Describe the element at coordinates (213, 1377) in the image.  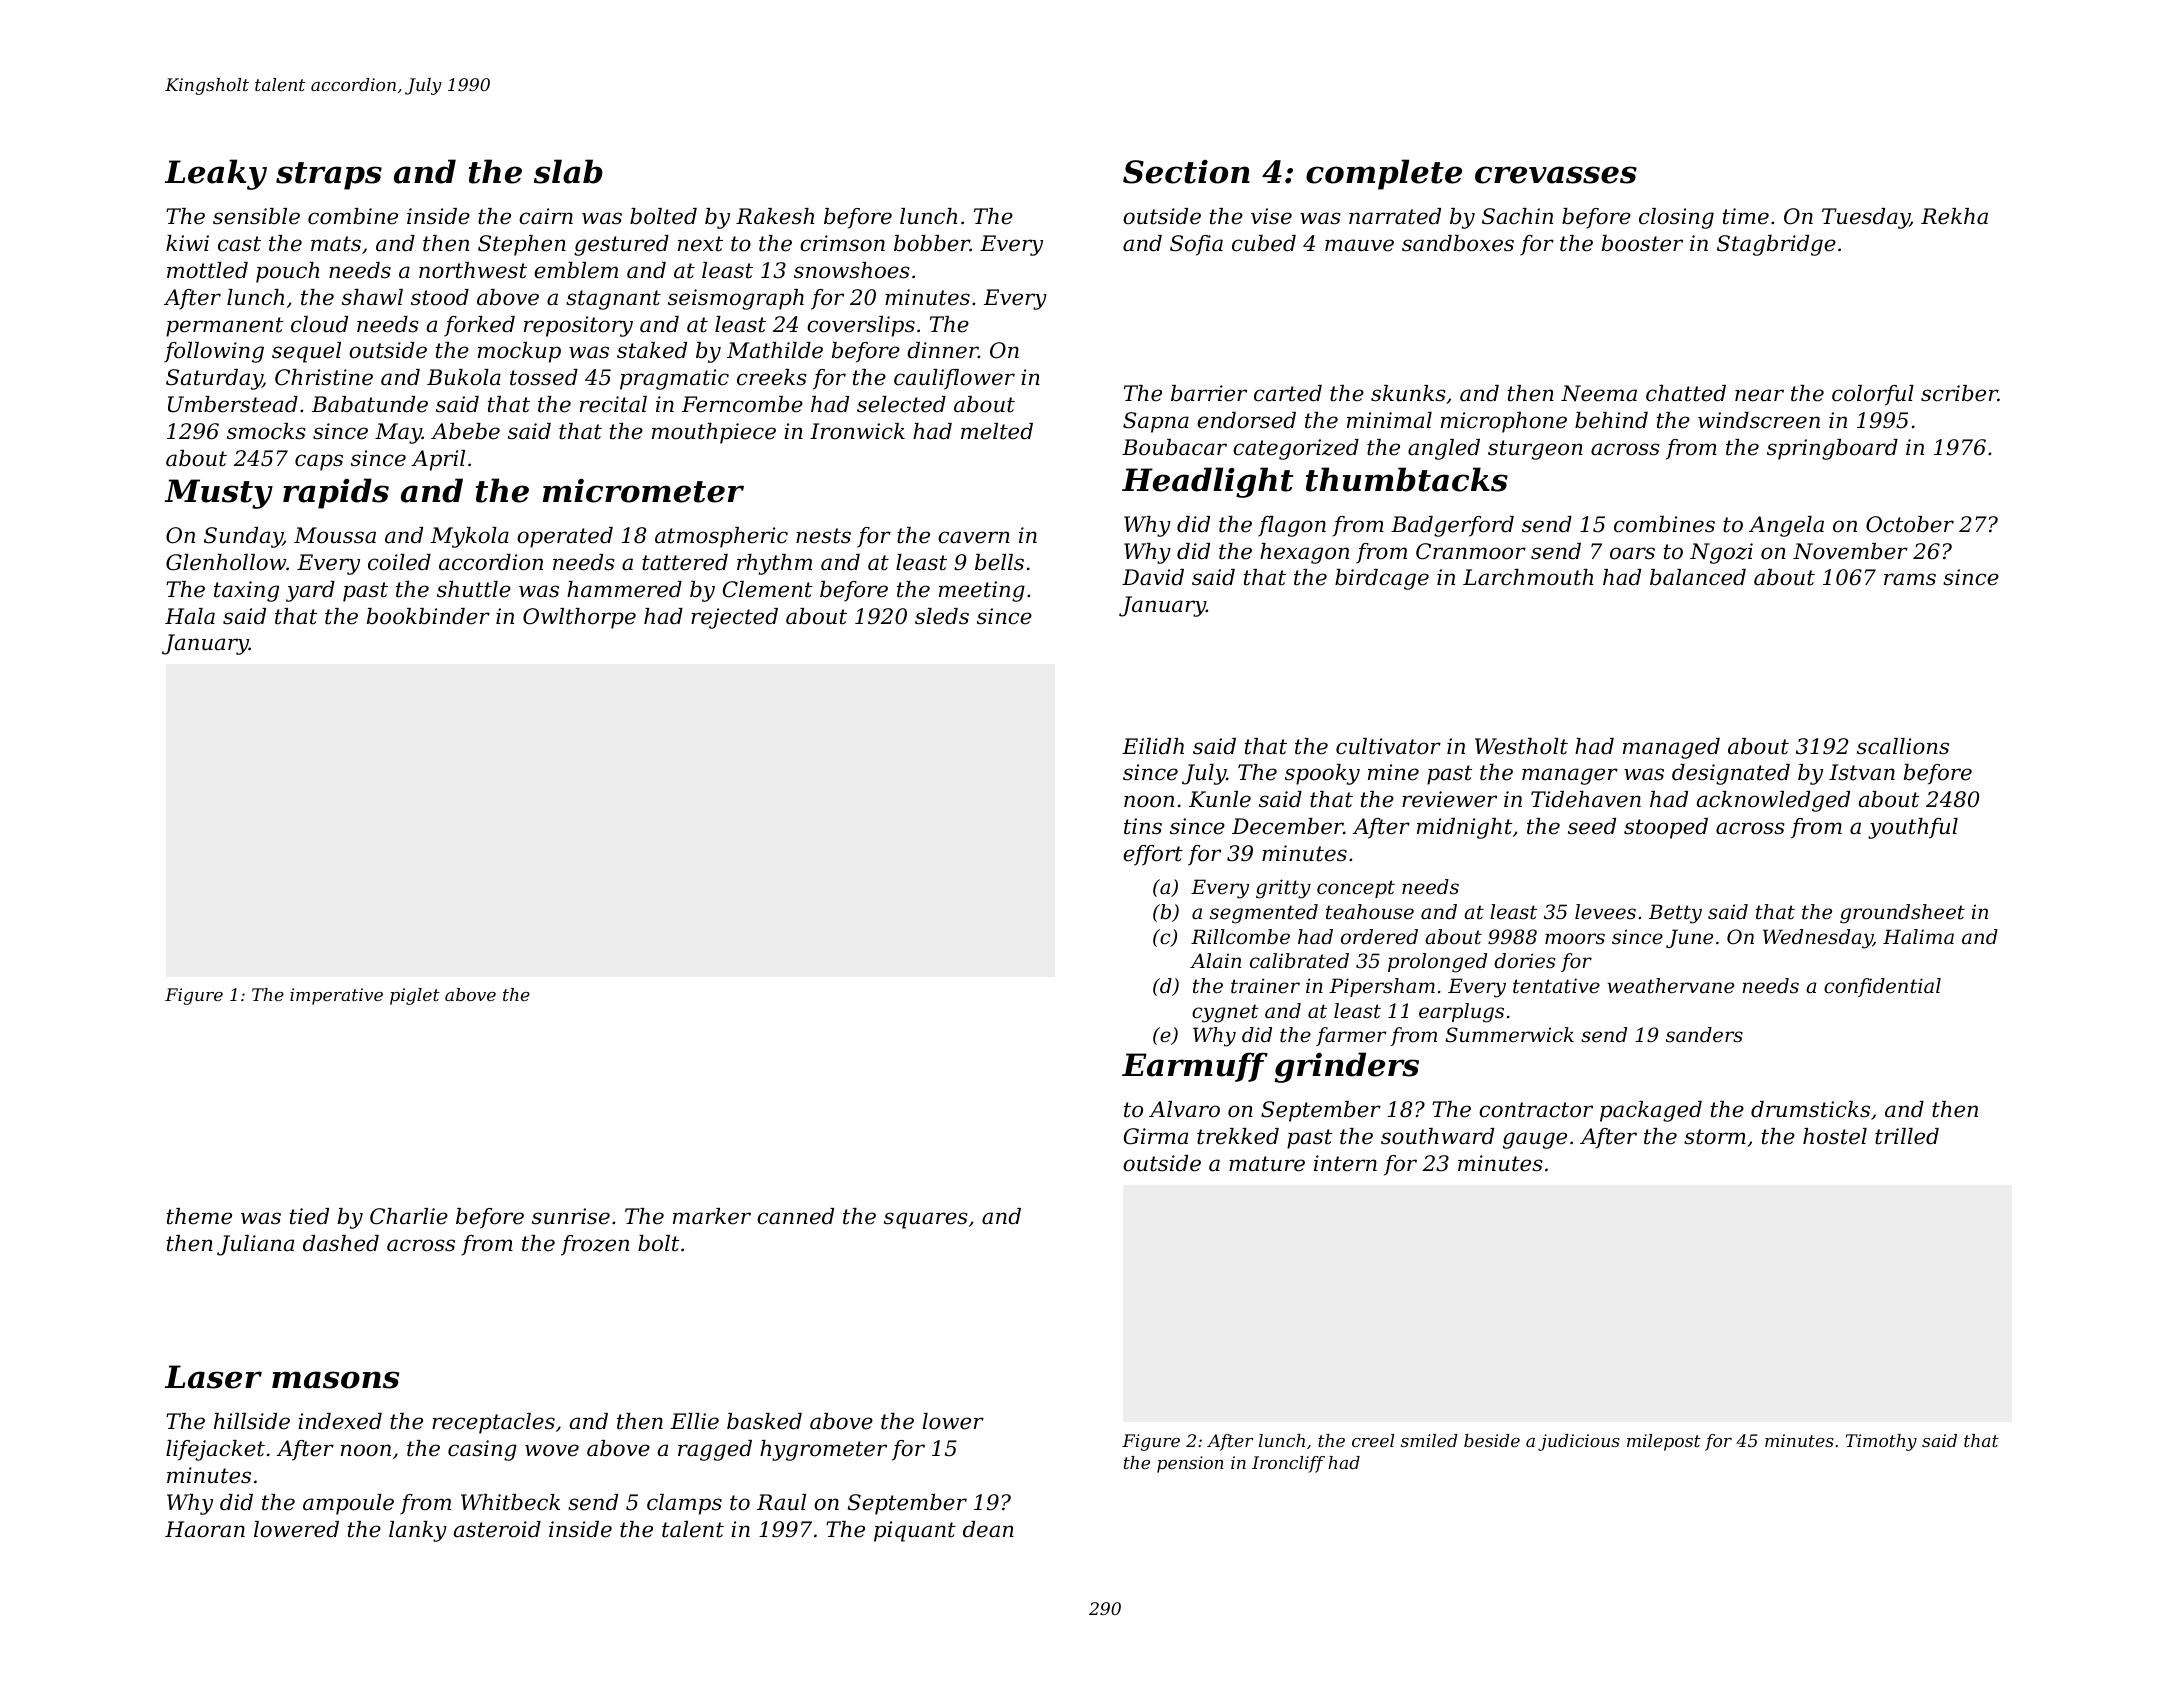
I see `Laser` at that location.
